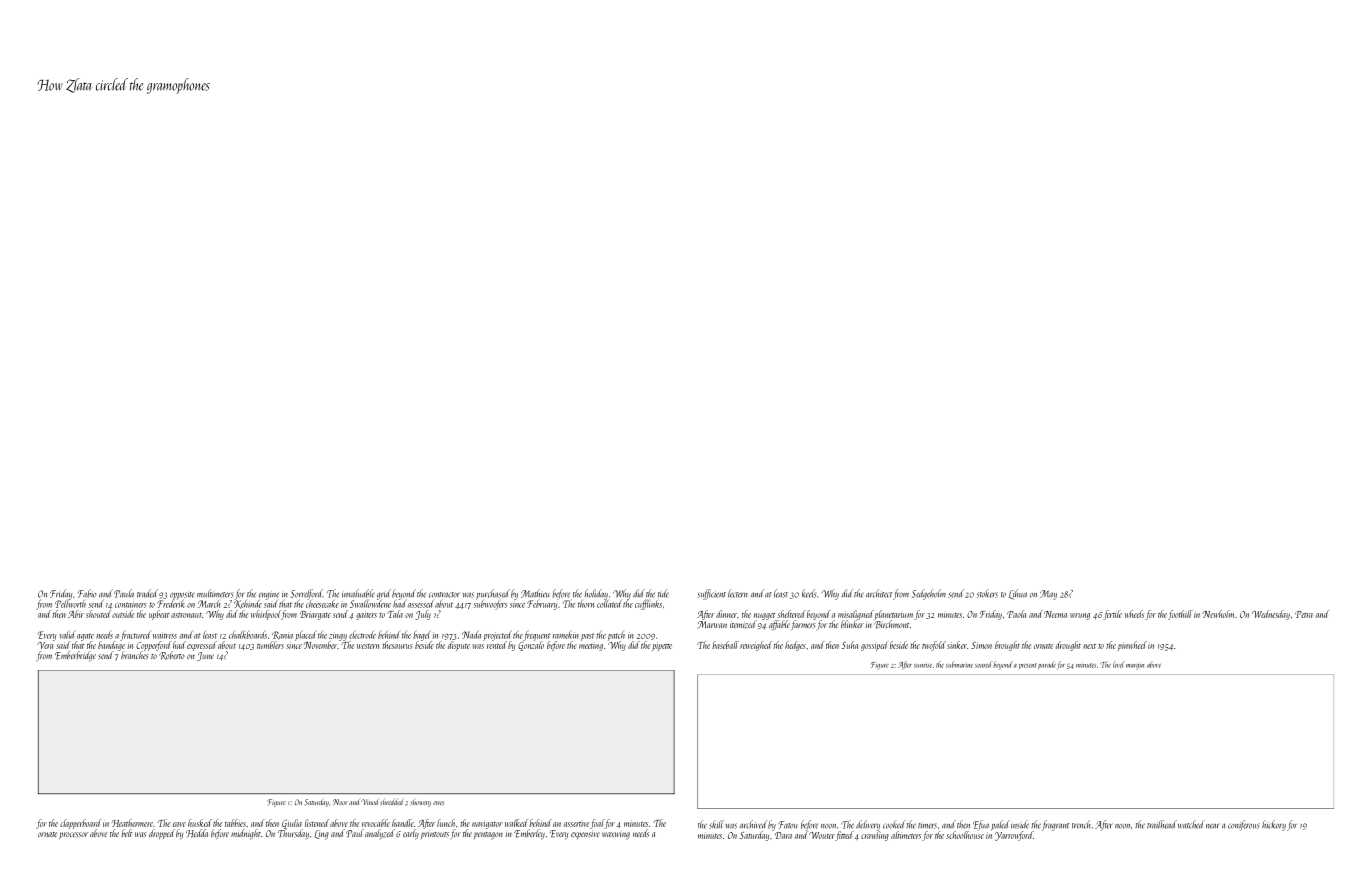  What do you see at coordinates (358, 593) in the image?
I see `invaluable` at bounding box center [358, 593].
